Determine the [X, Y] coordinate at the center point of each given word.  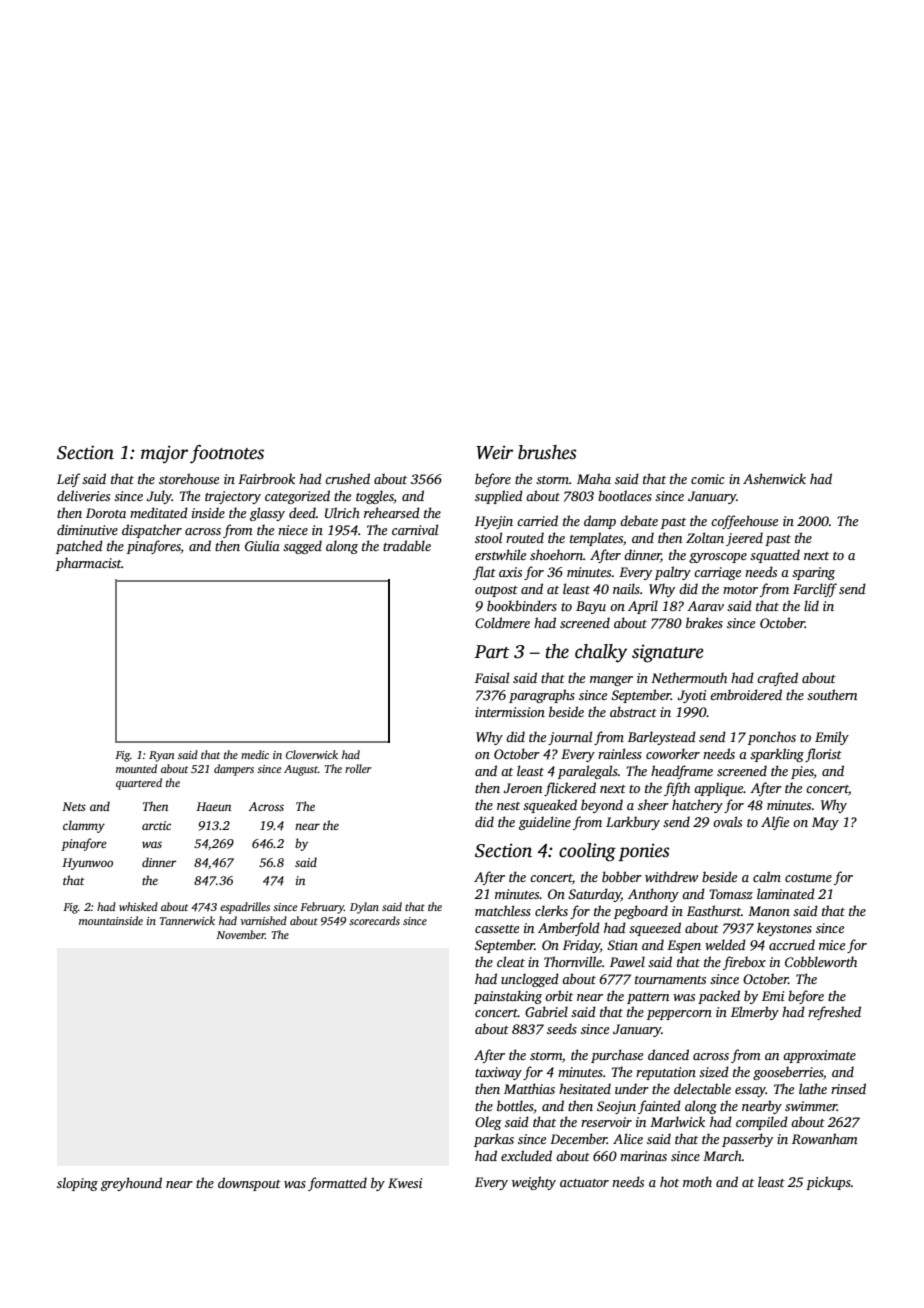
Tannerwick [187, 920]
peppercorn [679, 1015]
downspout [249, 1184]
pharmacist [89, 564]
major [164, 454]
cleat [511, 961]
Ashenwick [774, 478]
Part [492, 652]
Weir [494, 452]
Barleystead [662, 738]
